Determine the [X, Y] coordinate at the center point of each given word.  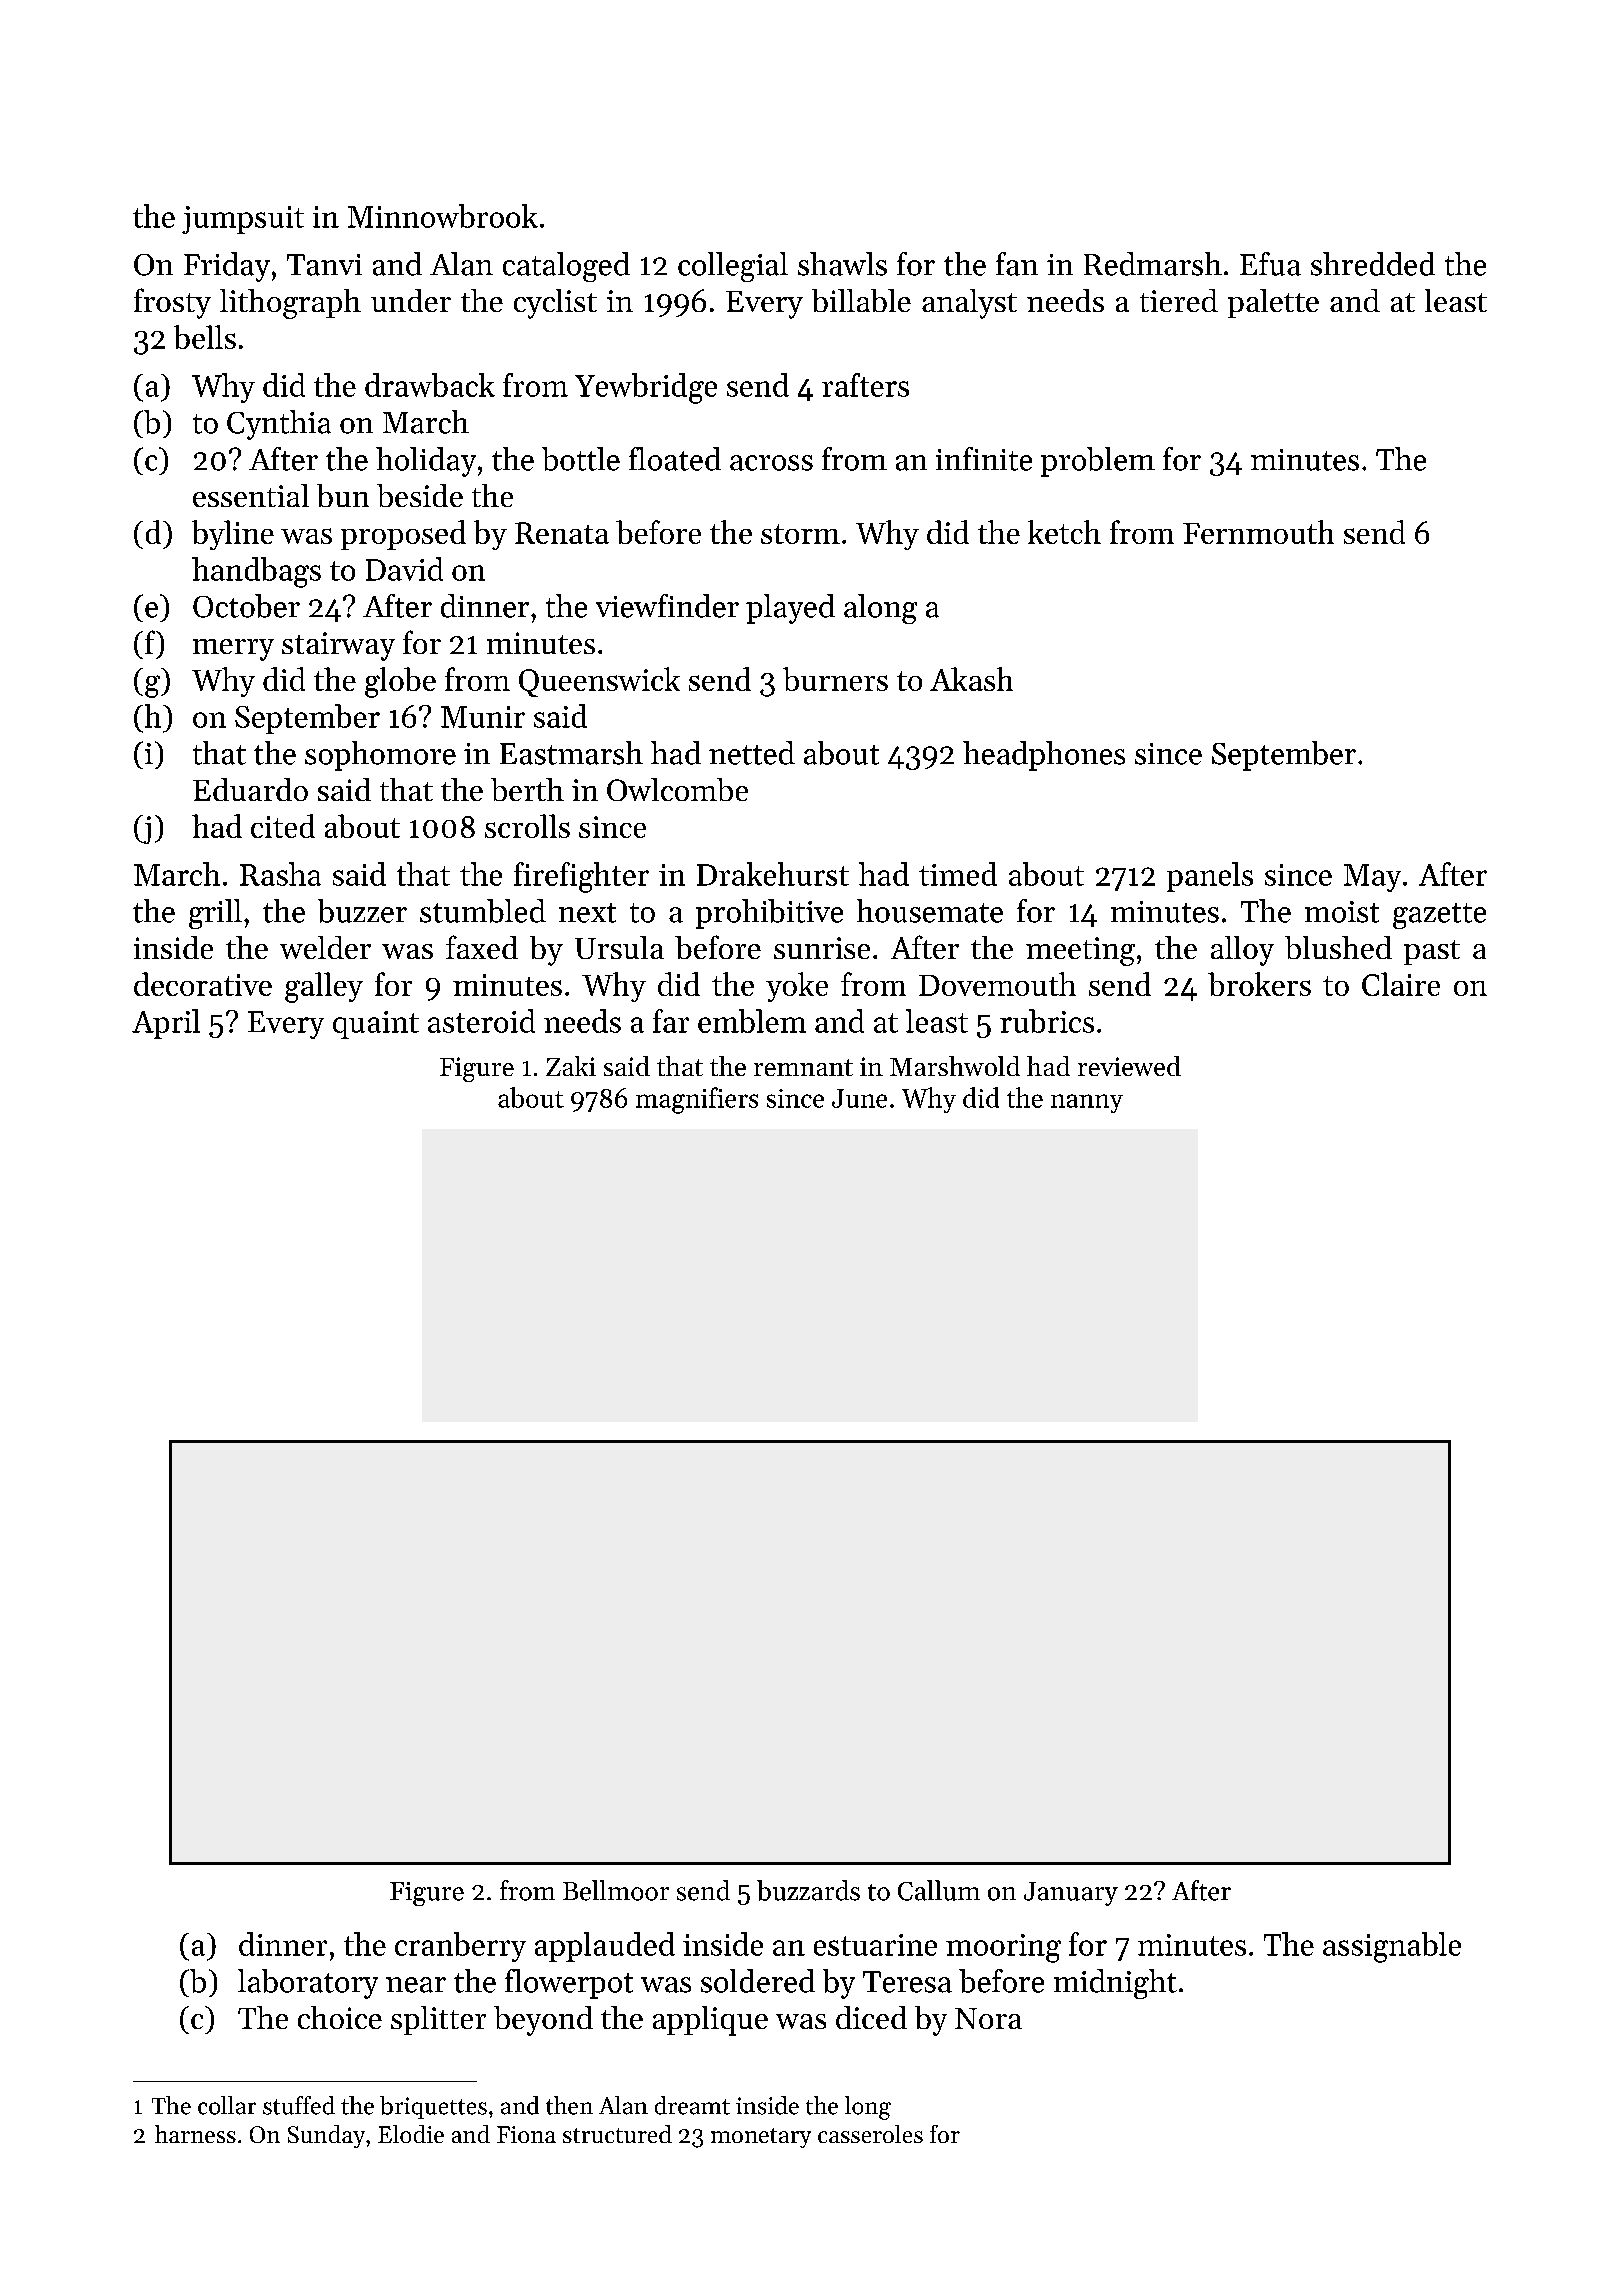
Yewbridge [646, 388]
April [166, 1024]
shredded [1373, 264]
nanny [1087, 1103]
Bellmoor [616, 1890]
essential [251, 495]
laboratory [308, 1984]
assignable [1392, 1947]
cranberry [460, 1947]
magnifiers [697, 1100]
